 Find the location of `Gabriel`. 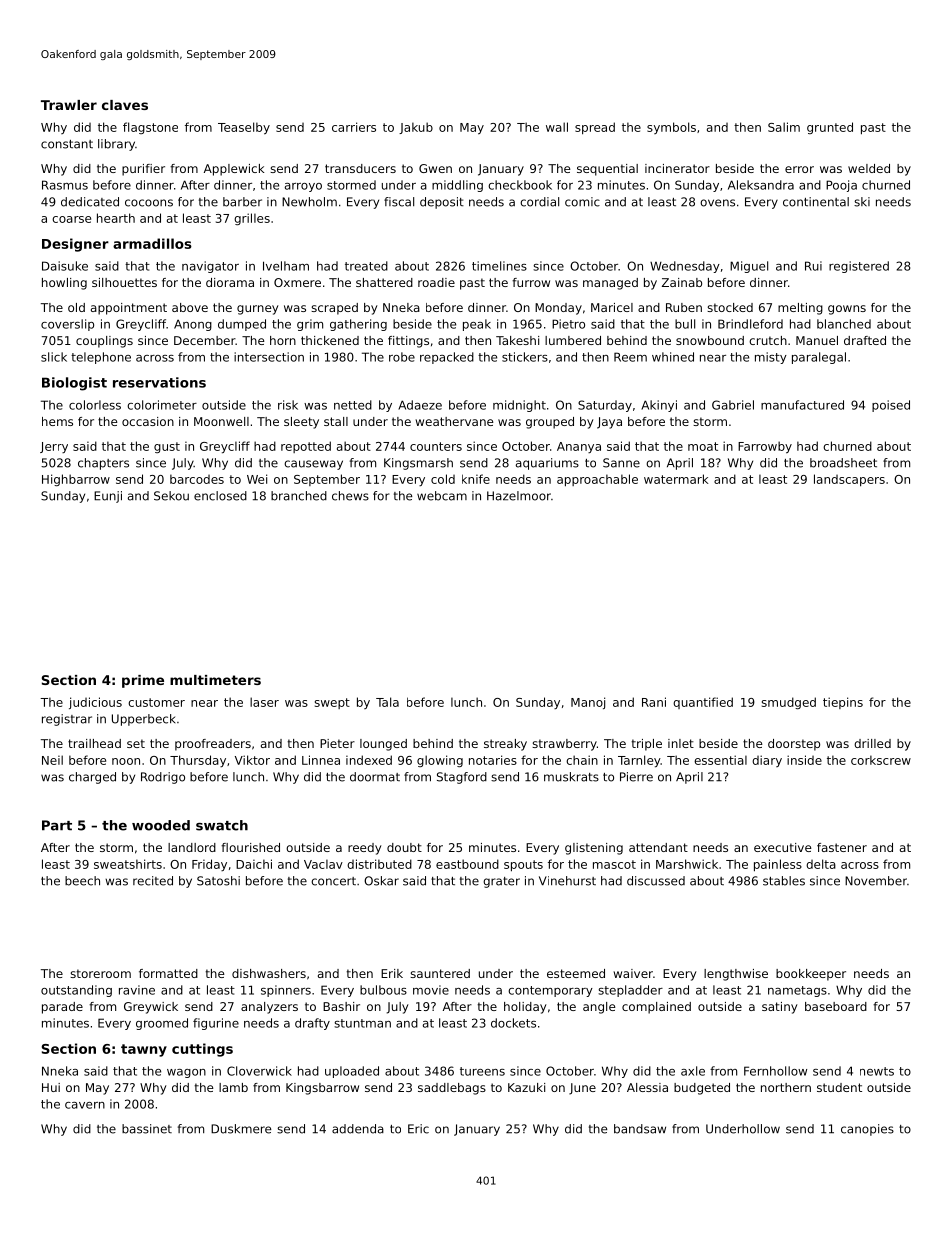

Gabriel is located at coordinates (733, 405).
